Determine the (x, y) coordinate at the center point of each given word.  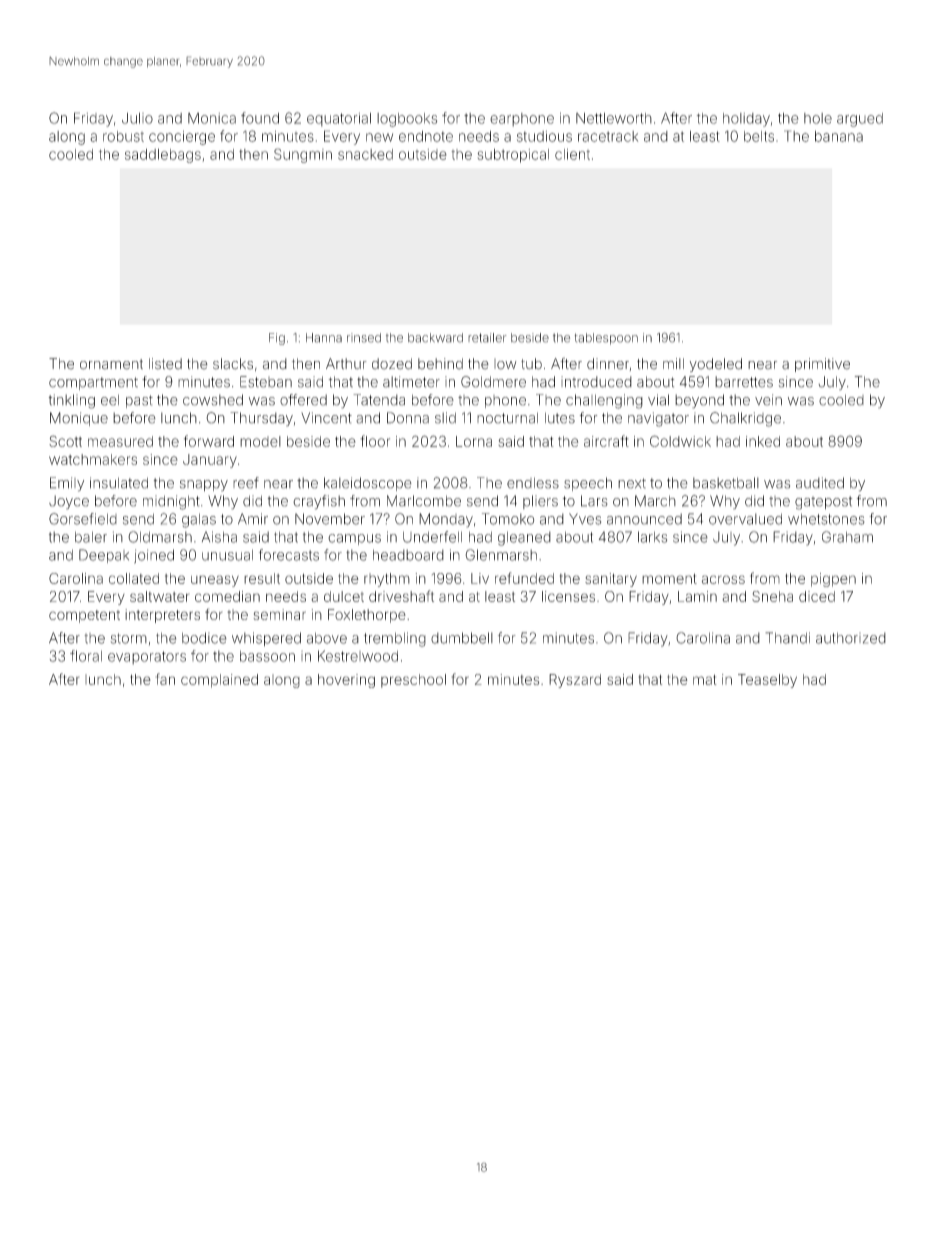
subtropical (513, 156)
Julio (137, 118)
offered (303, 400)
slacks (233, 364)
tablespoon (606, 339)
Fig (277, 339)
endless (533, 483)
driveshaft (401, 596)
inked (763, 441)
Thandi (787, 638)
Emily (67, 484)
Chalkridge (745, 419)
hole (818, 118)
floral (86, 656)
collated (134, 578)
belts (759, 136)
